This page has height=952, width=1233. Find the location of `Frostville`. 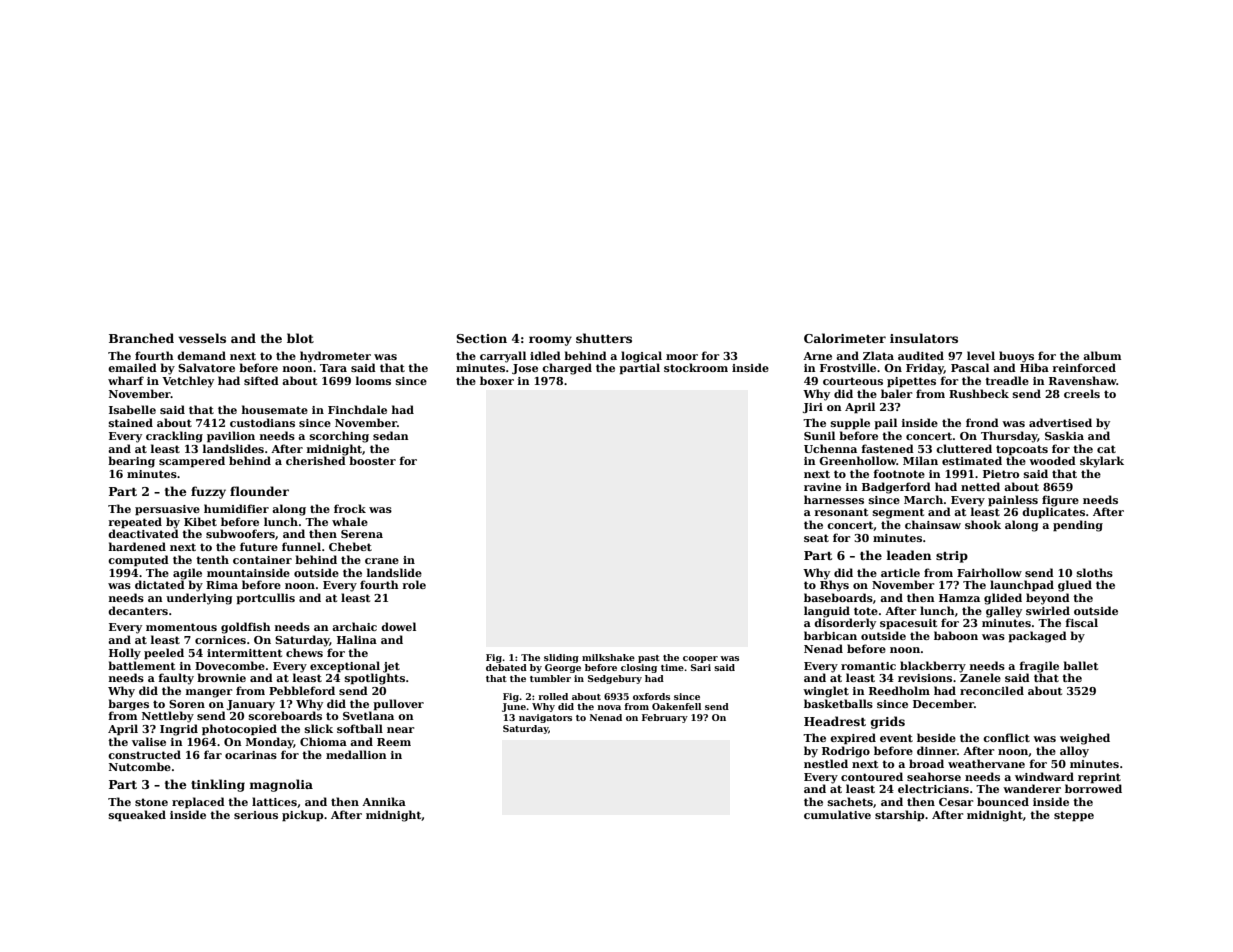

Frostville is located at coordinates (848, 367).
